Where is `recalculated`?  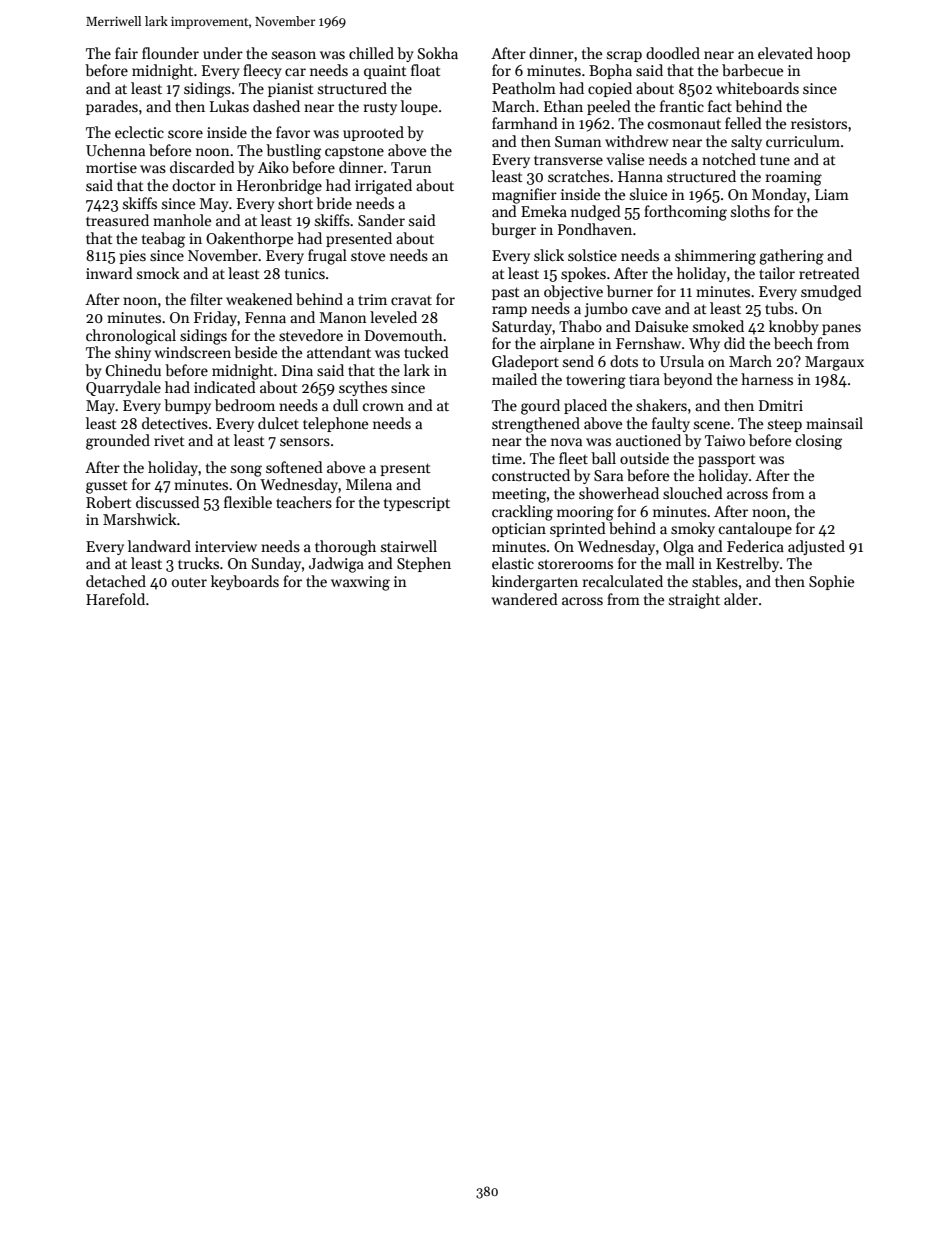
recalculated is located at coordinates (623, 581).
